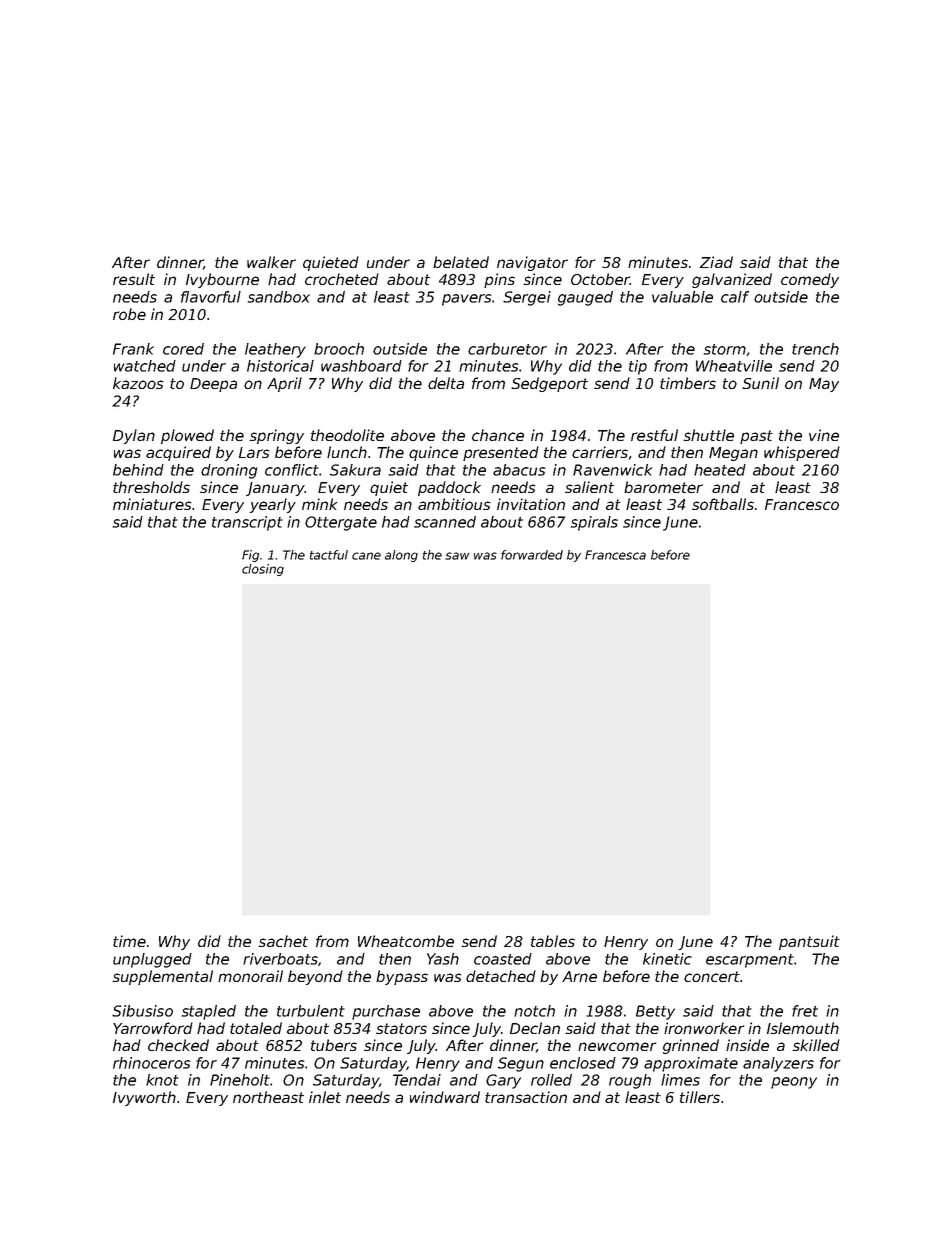 The height and width of the image is (1233, 952). Describe the element at coordinates (268, 1097) in the image. I see `northeast` at that location.
